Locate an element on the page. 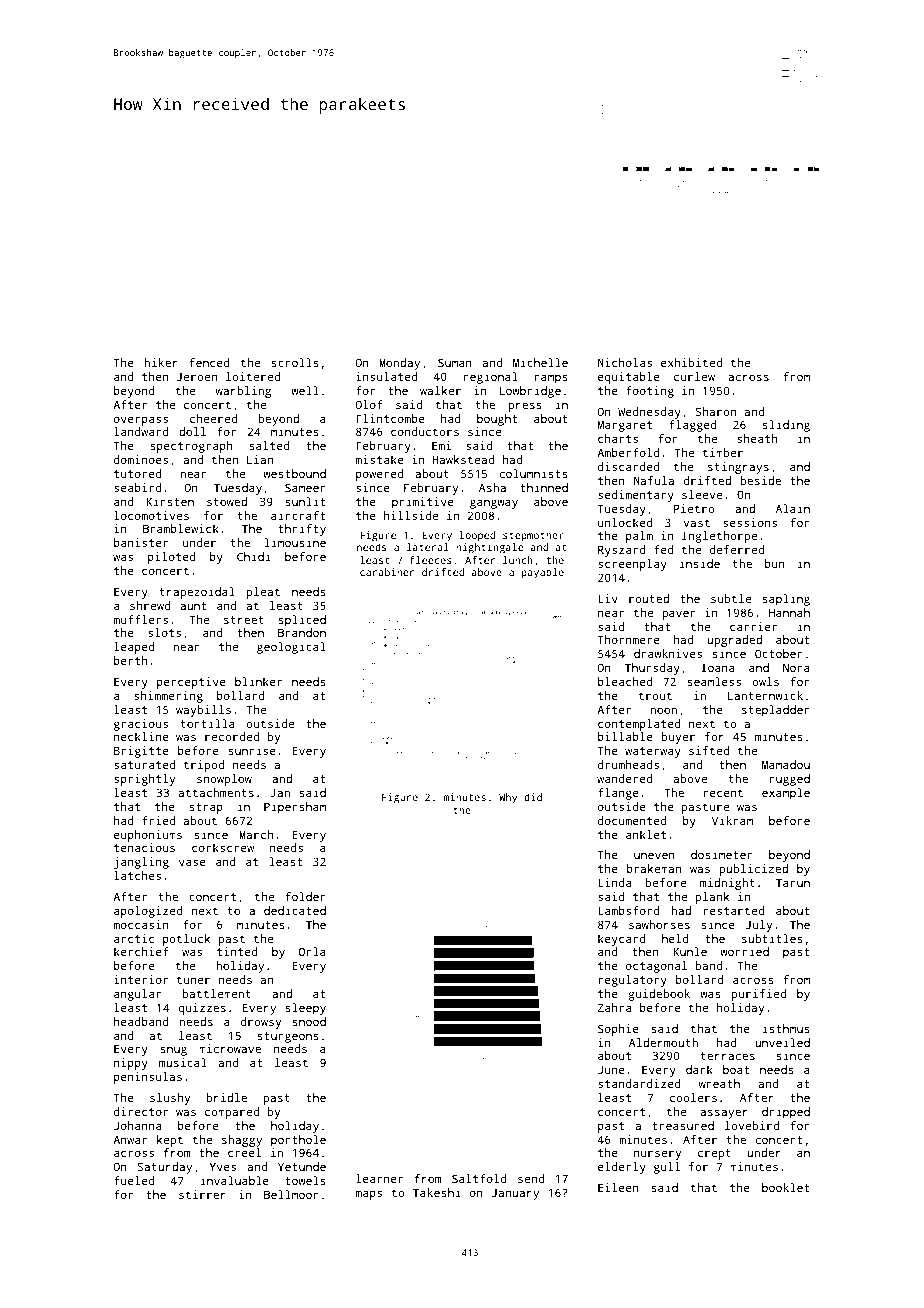 This document has height=1308, width=924. exhibited is located at coordinates (691, 362).
